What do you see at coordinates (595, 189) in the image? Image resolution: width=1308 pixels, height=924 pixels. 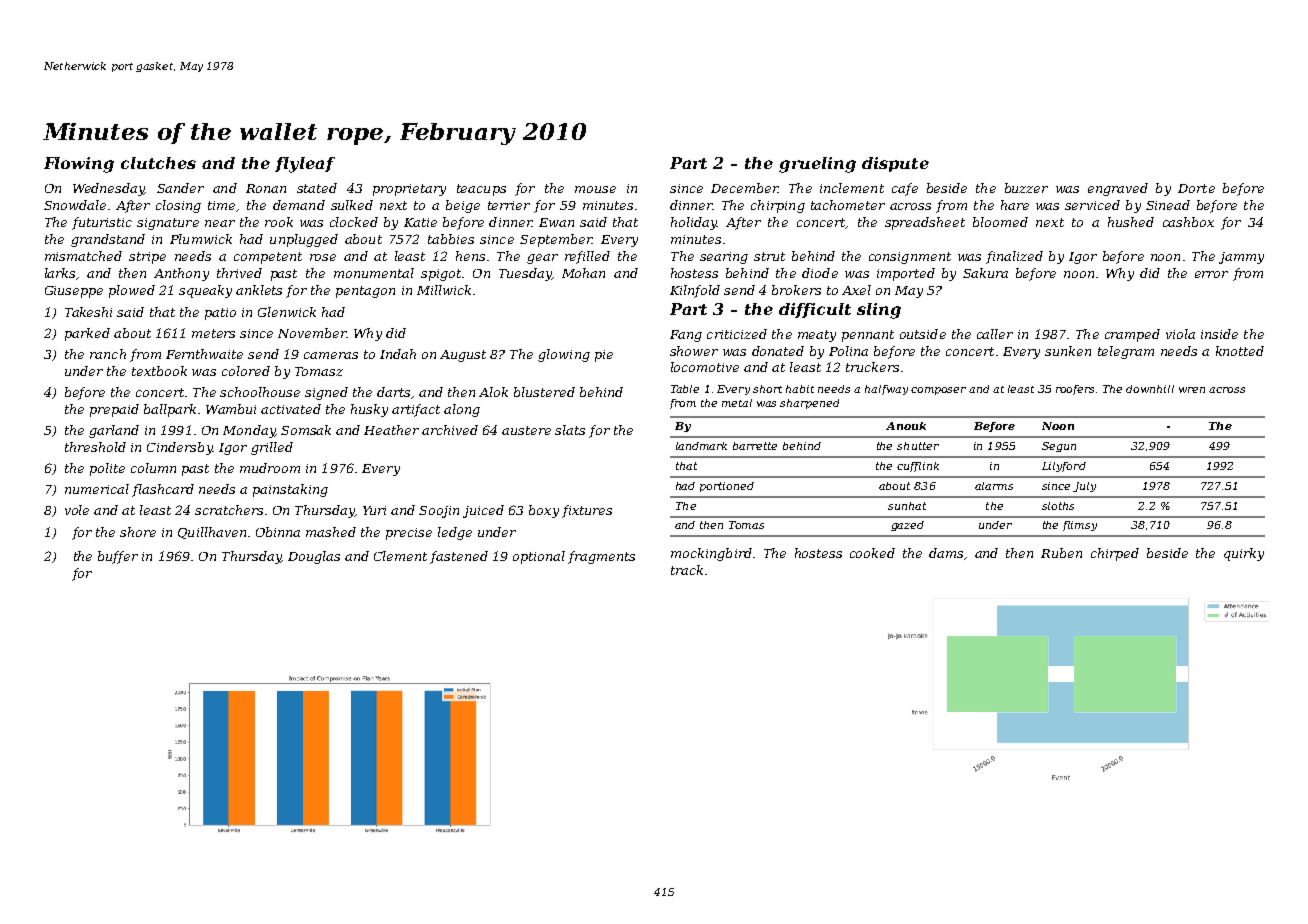 I see `mouse` at bounding box center [595, 189].
